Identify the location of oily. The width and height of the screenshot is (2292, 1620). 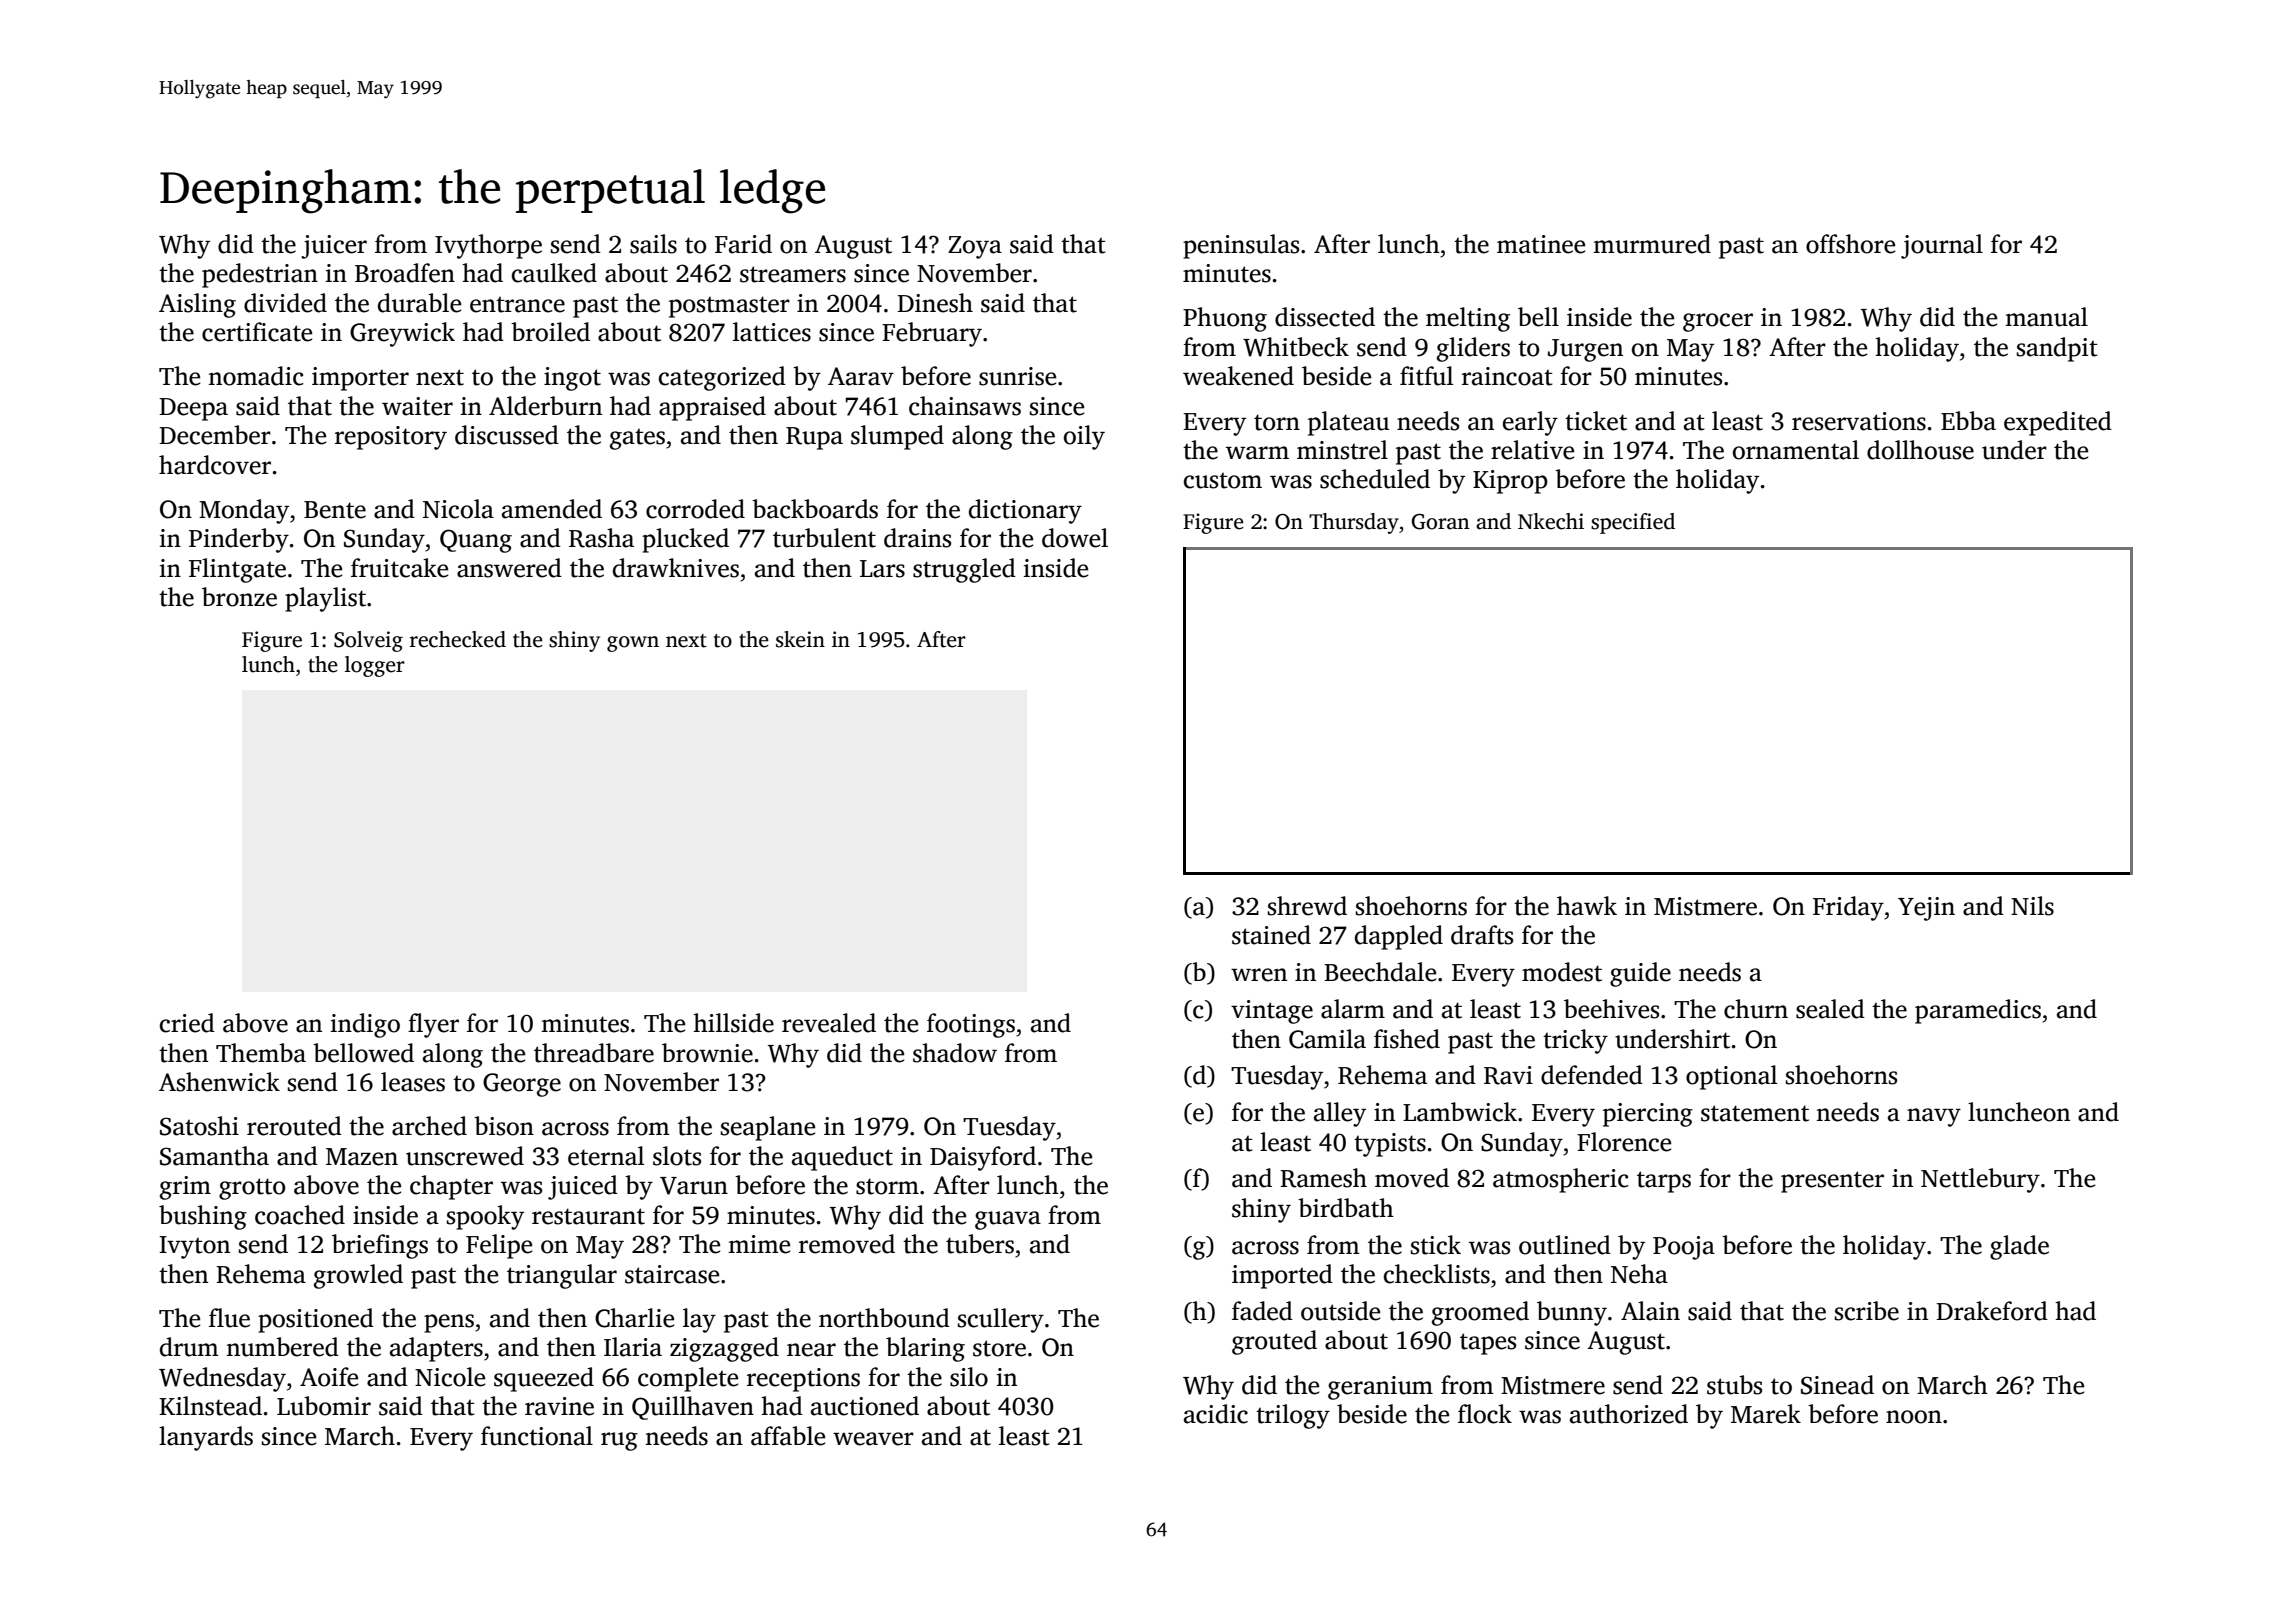
(1084, 437).
